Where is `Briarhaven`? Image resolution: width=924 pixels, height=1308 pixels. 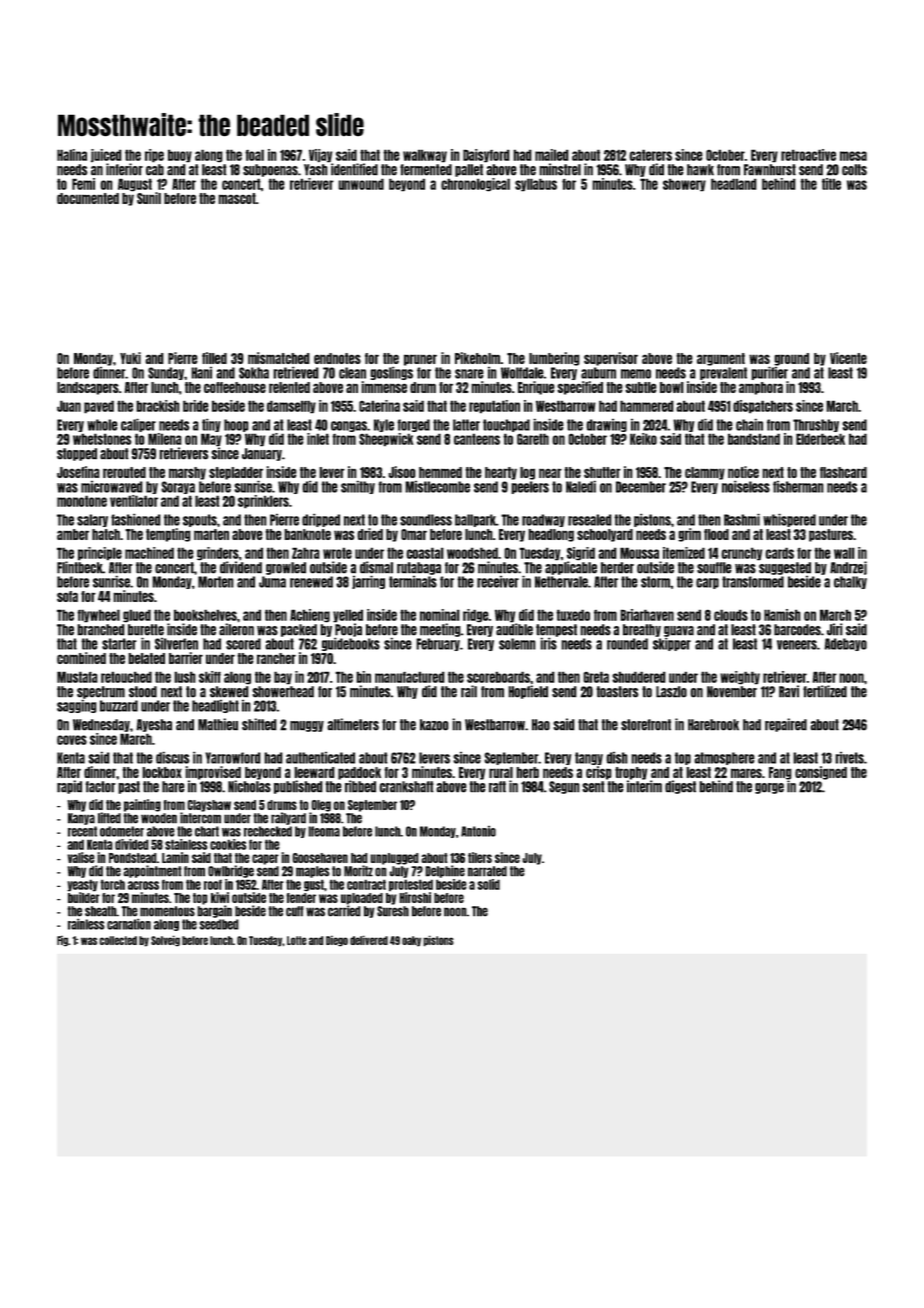 Briarhaven is located at coordinates (647, 615).
